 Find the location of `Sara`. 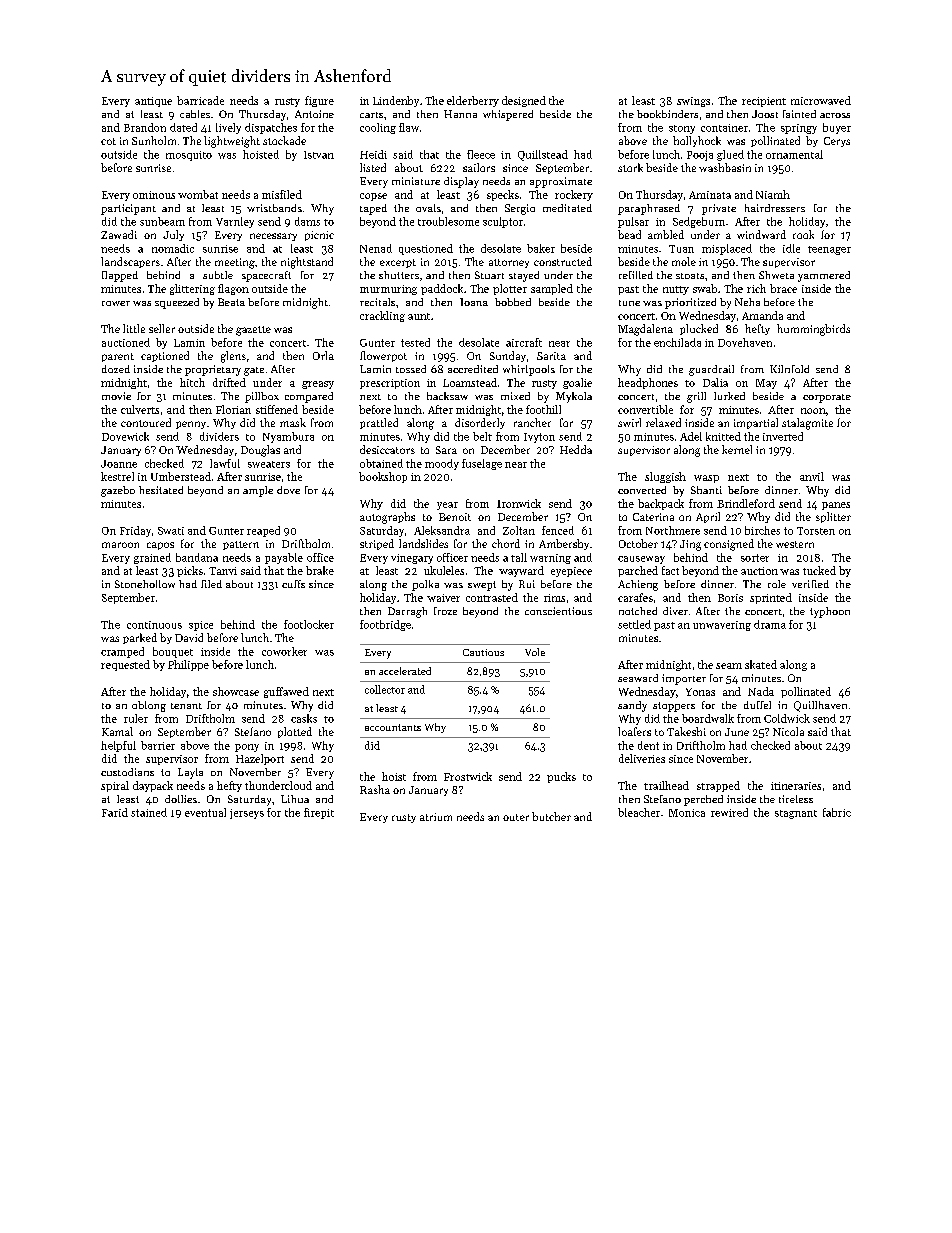

Sara is located at coordinates (446, 450).
